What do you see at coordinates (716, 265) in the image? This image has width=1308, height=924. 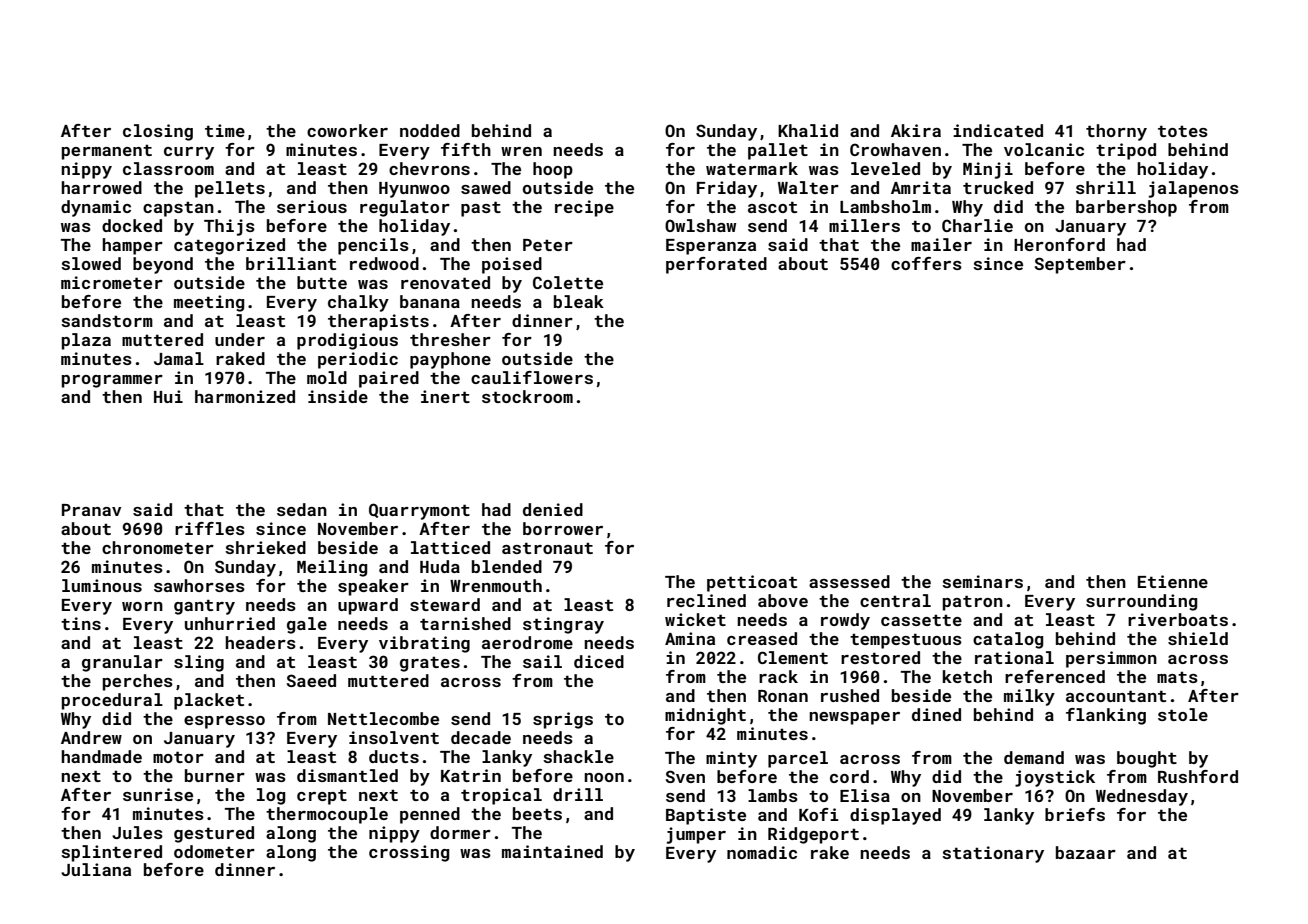 I see `perforated` at bounding box center [716, 265].
